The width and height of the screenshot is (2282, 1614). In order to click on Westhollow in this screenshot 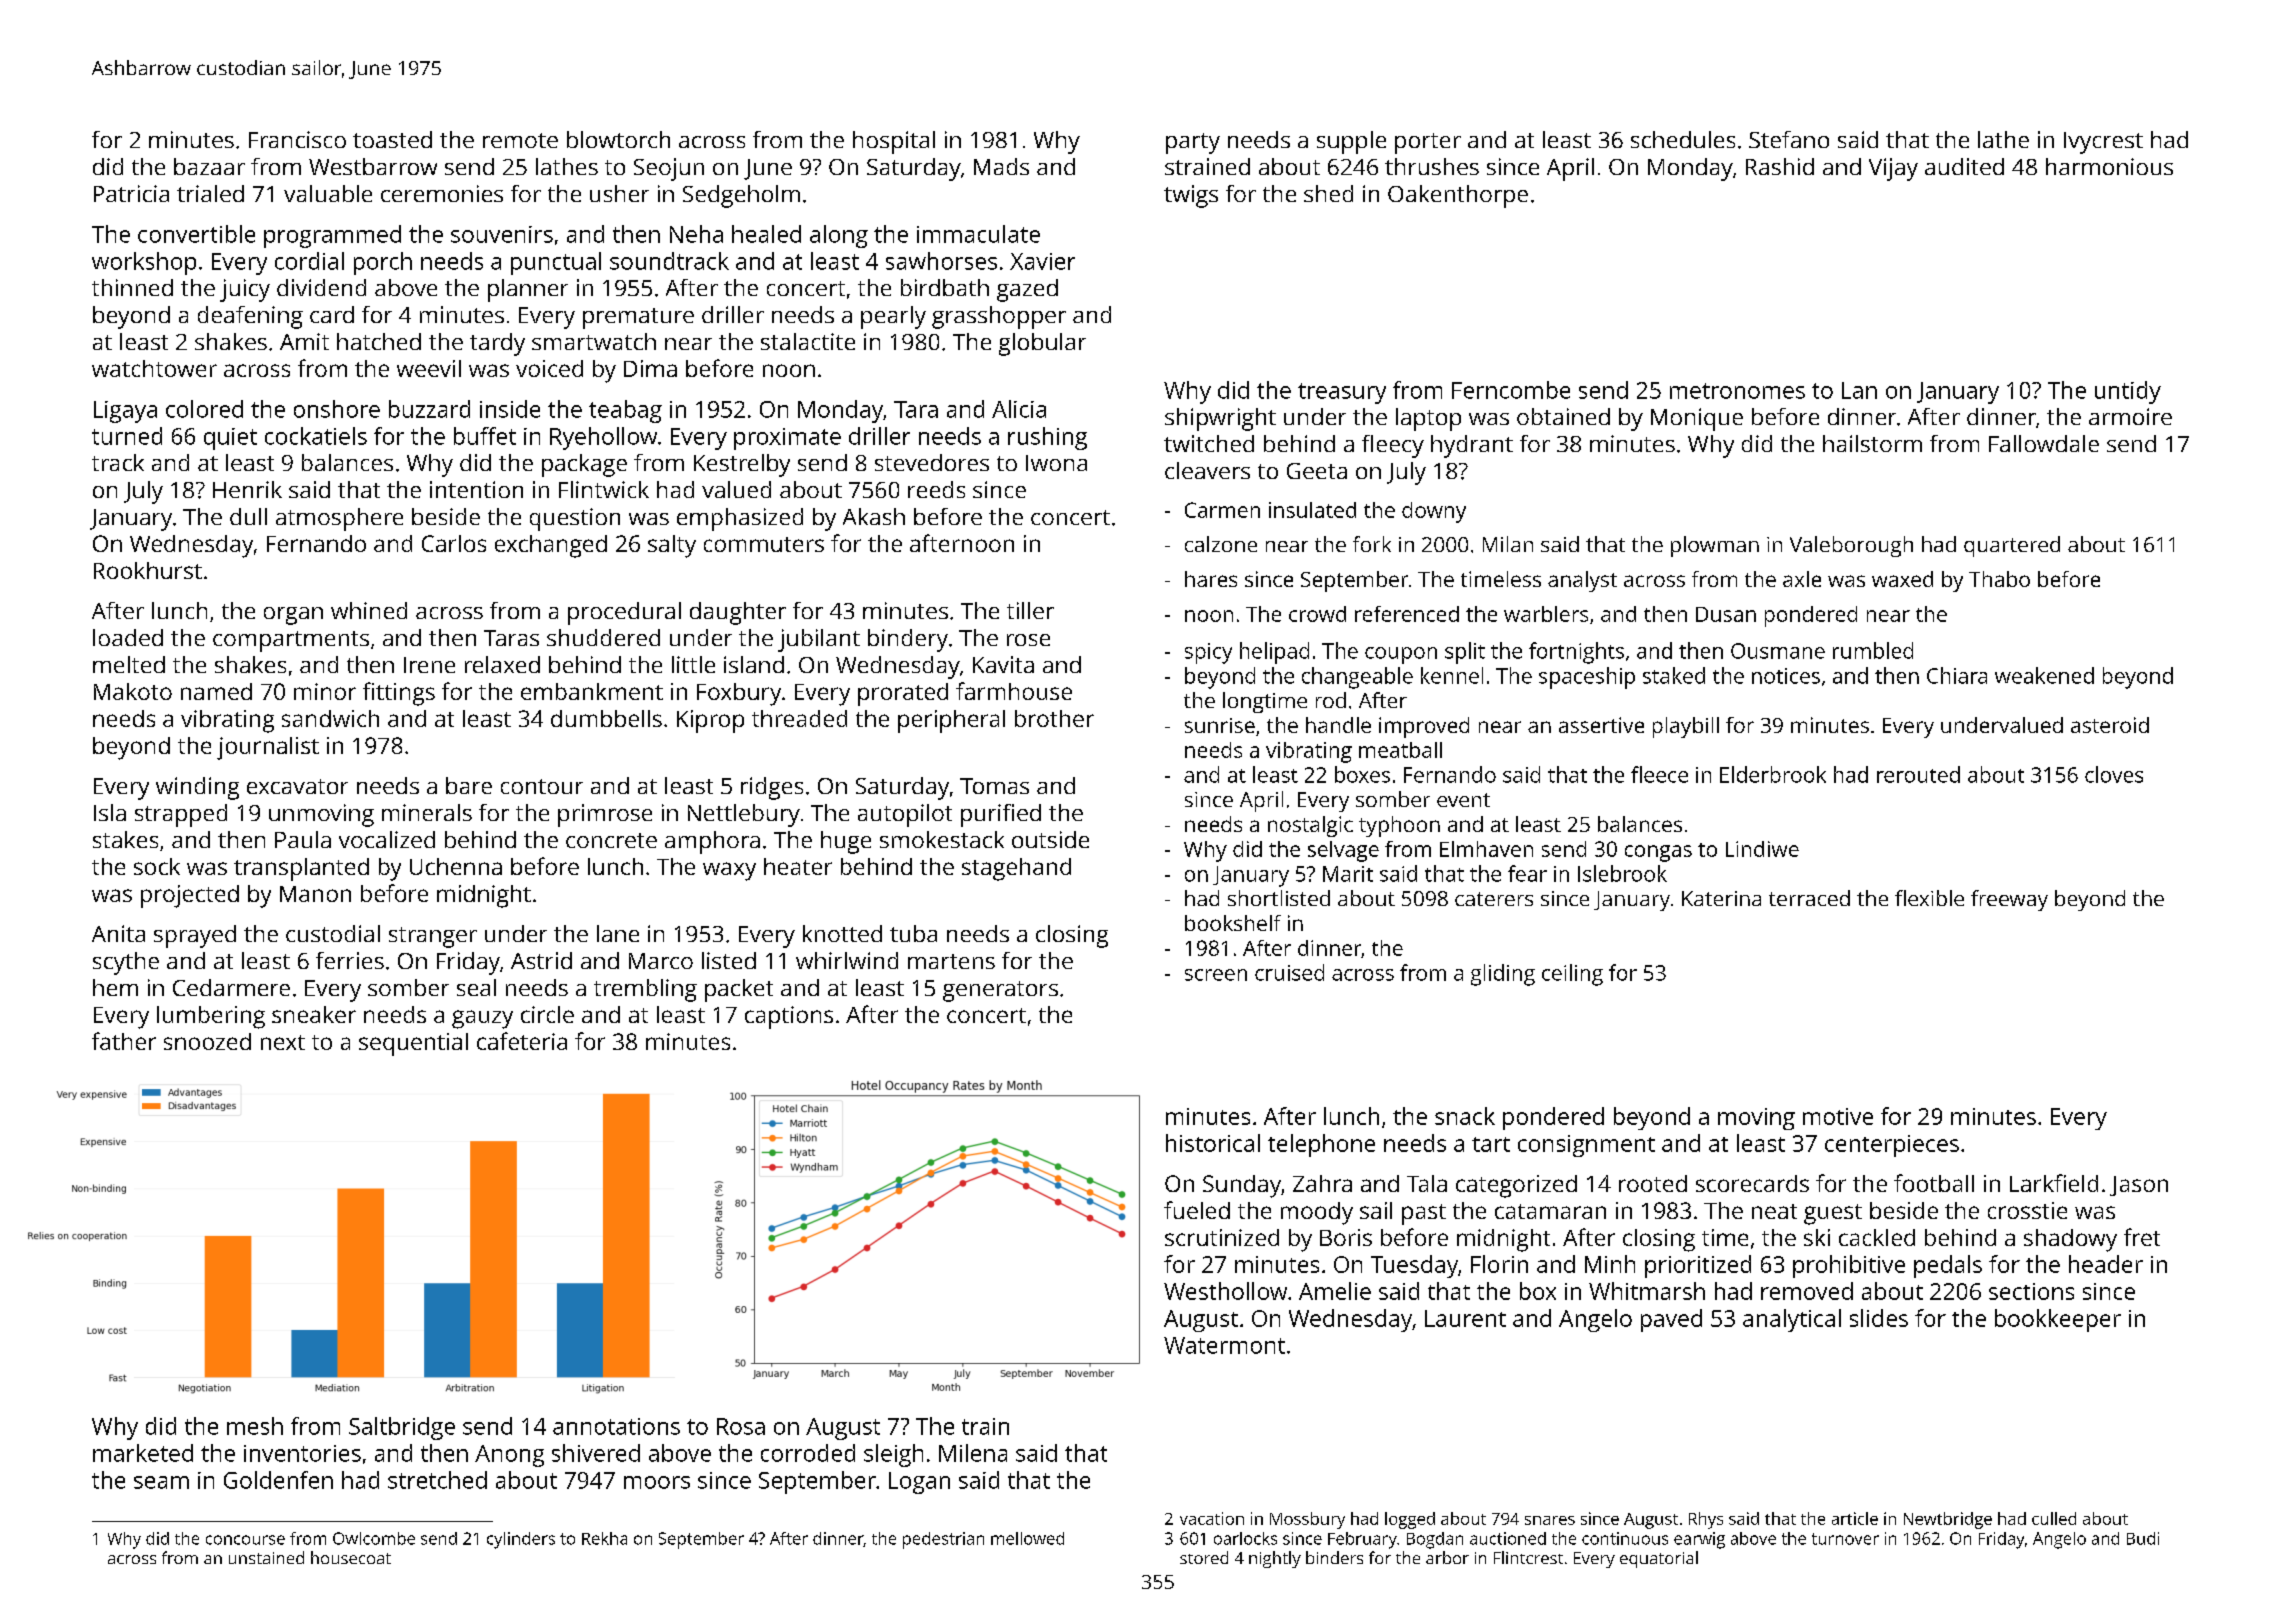, I will do `click(1225, 1291)`.
